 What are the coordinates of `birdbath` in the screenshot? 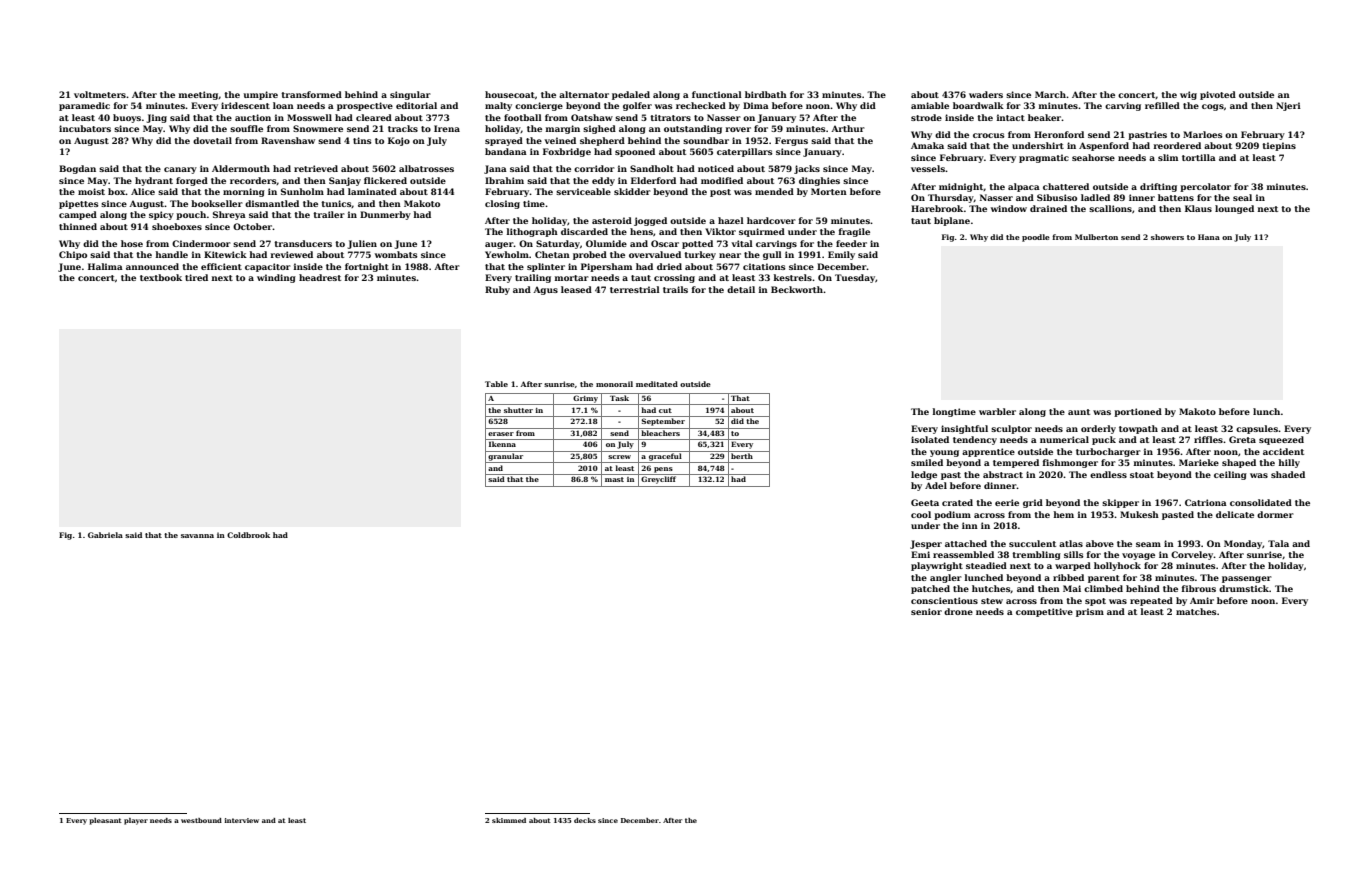 It's located at (766, 94).
